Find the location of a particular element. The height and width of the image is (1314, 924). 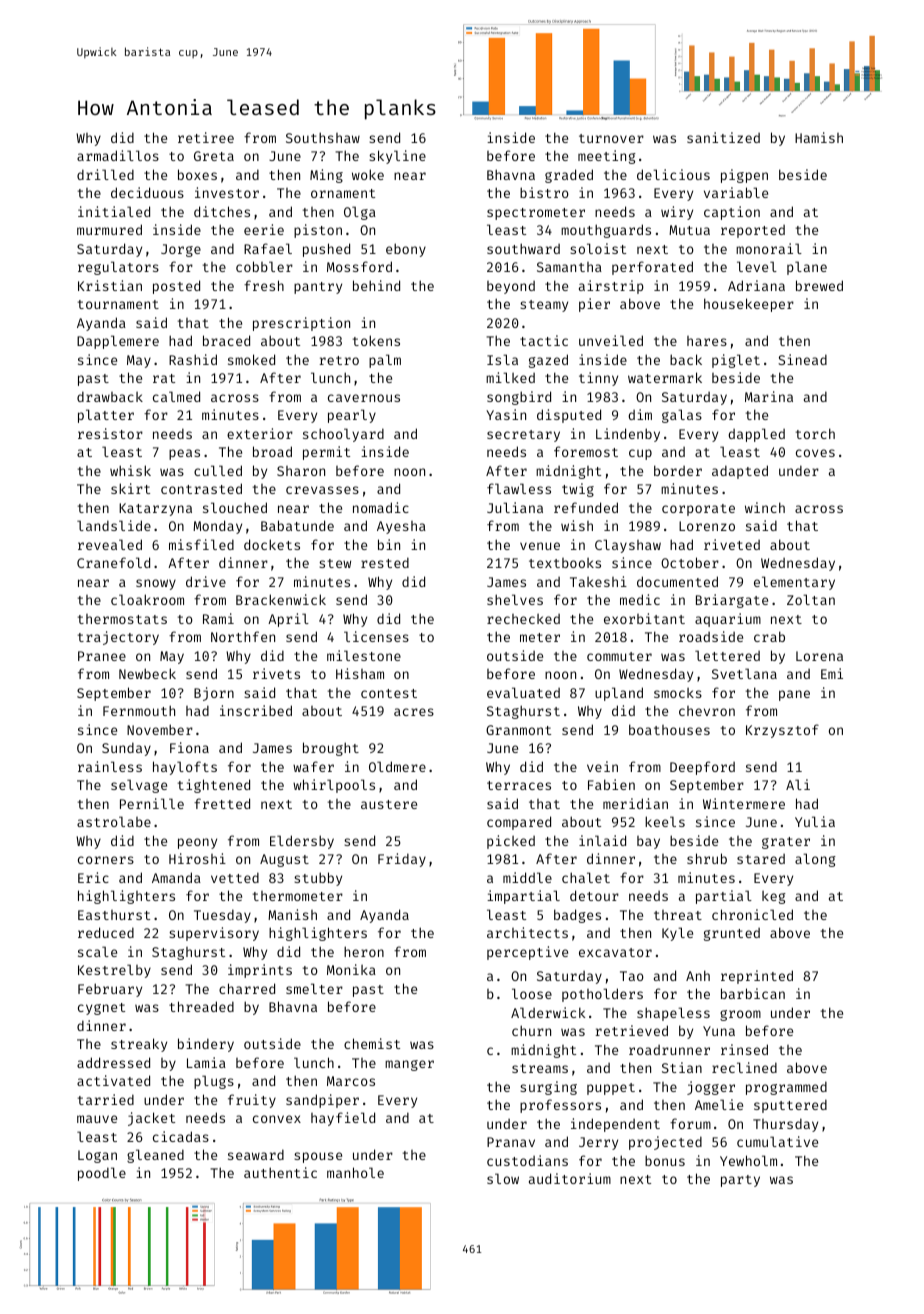

poodle is located at coordinates (102, 1174).
